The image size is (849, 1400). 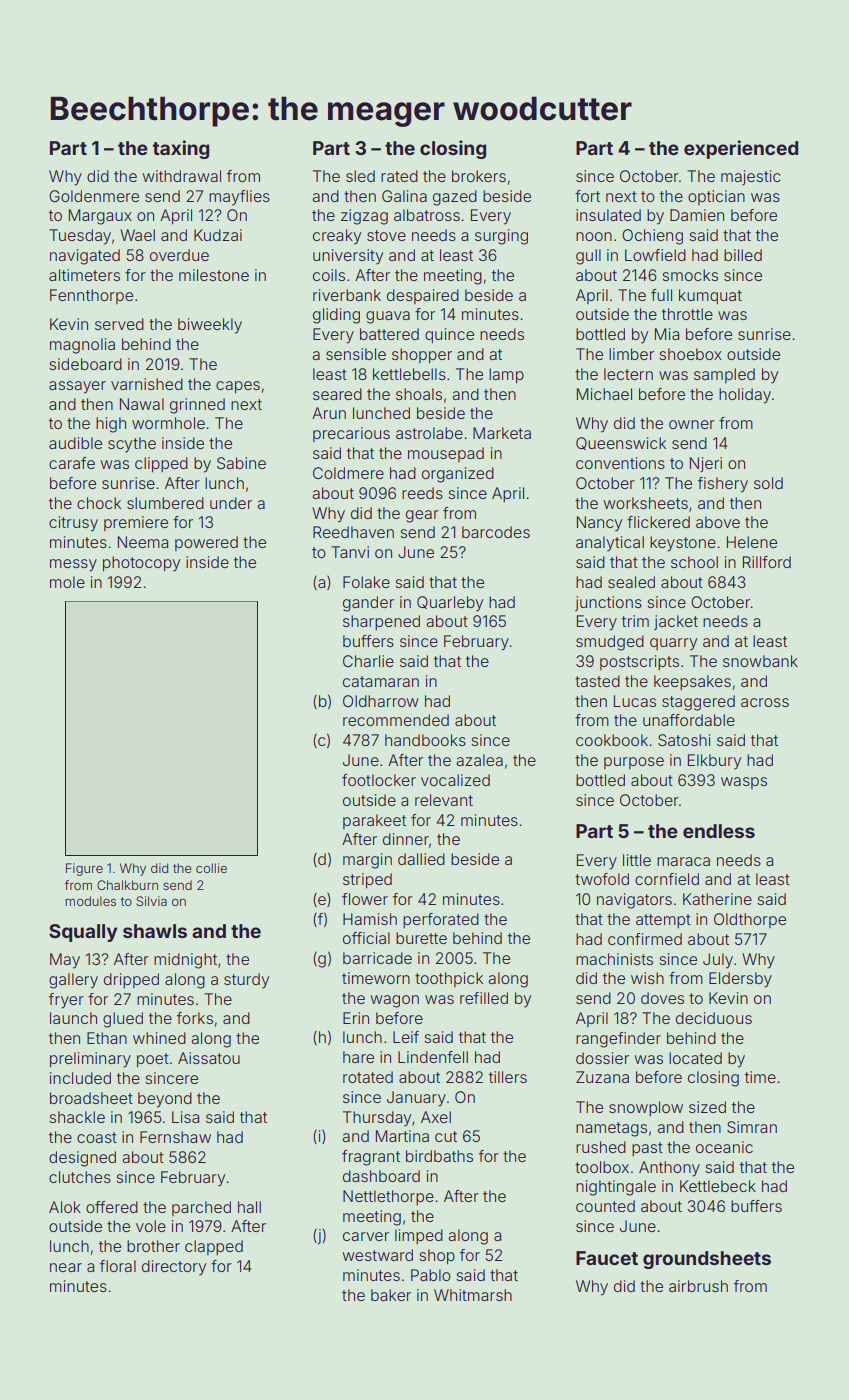 What do you see at coordinates (695, 1058) in the document?
I see `located` at bounding box center [695, 1058].
